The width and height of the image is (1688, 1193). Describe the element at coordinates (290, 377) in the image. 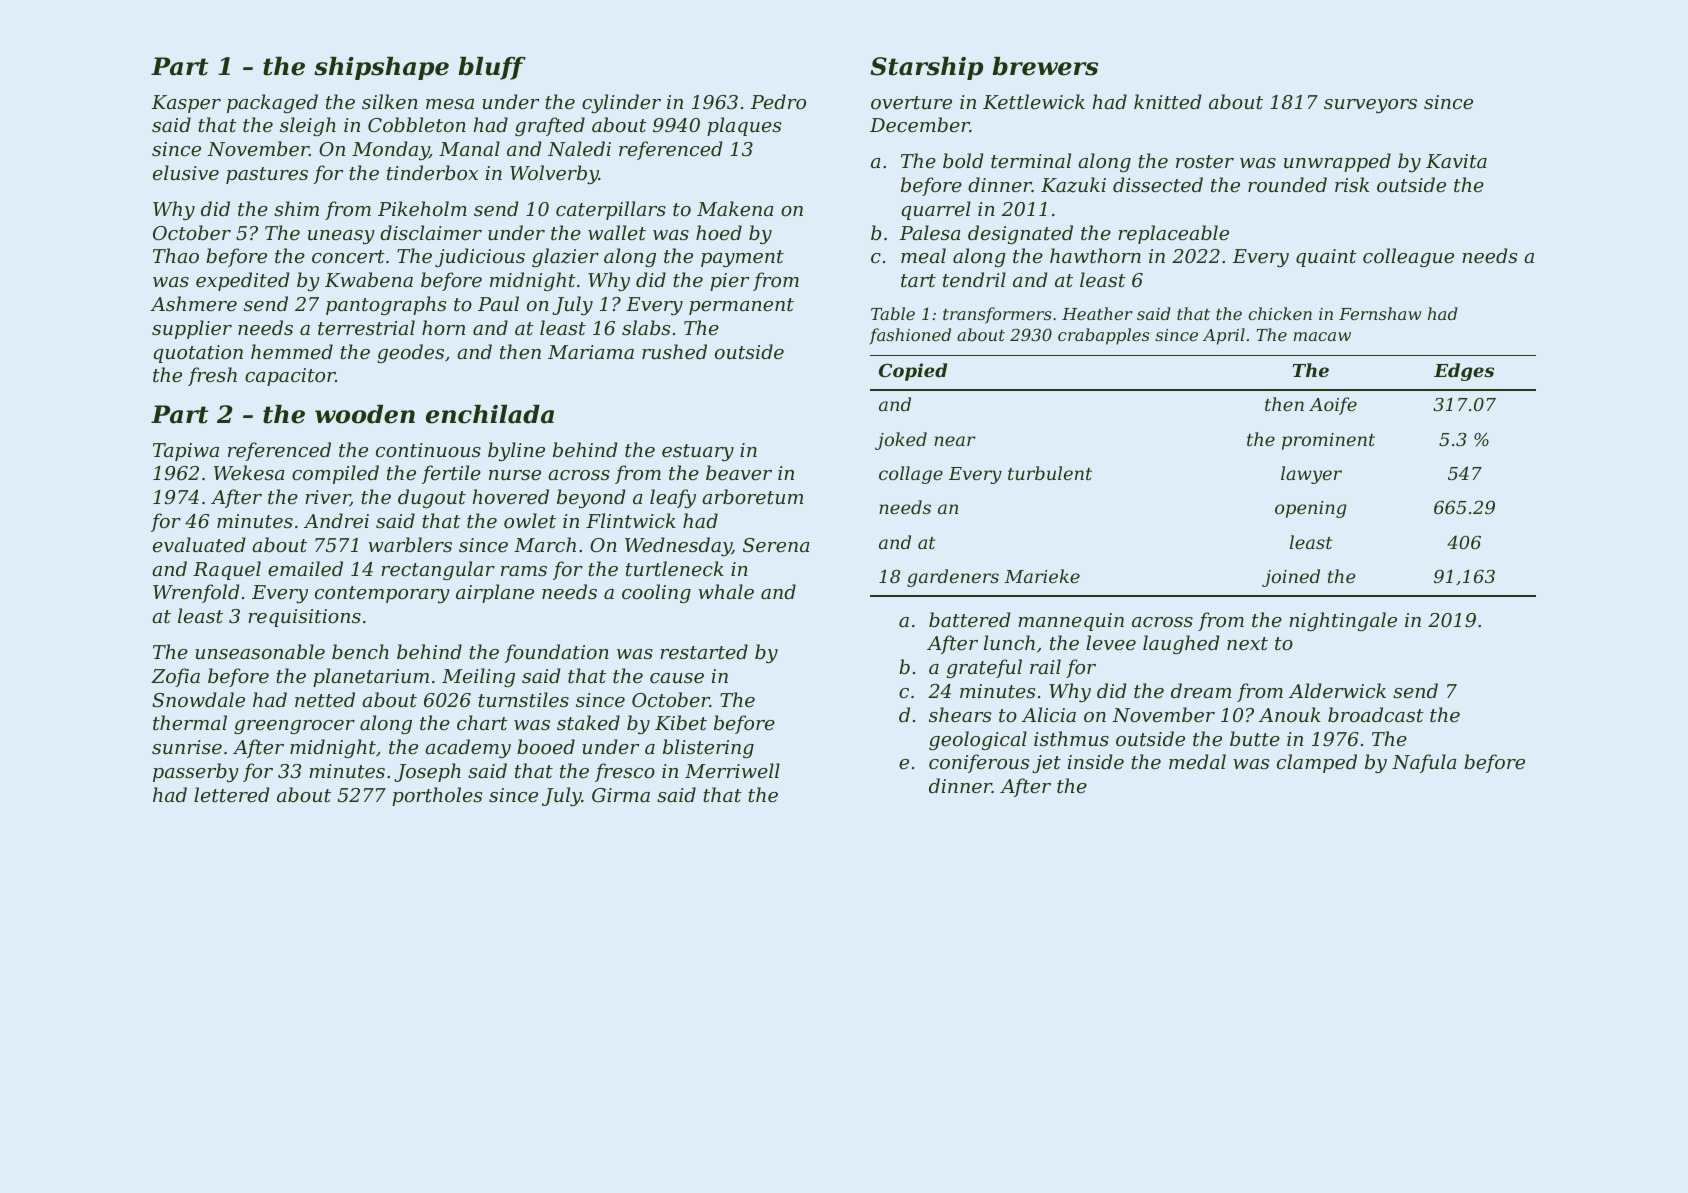

I see `capacitor` at that location.
